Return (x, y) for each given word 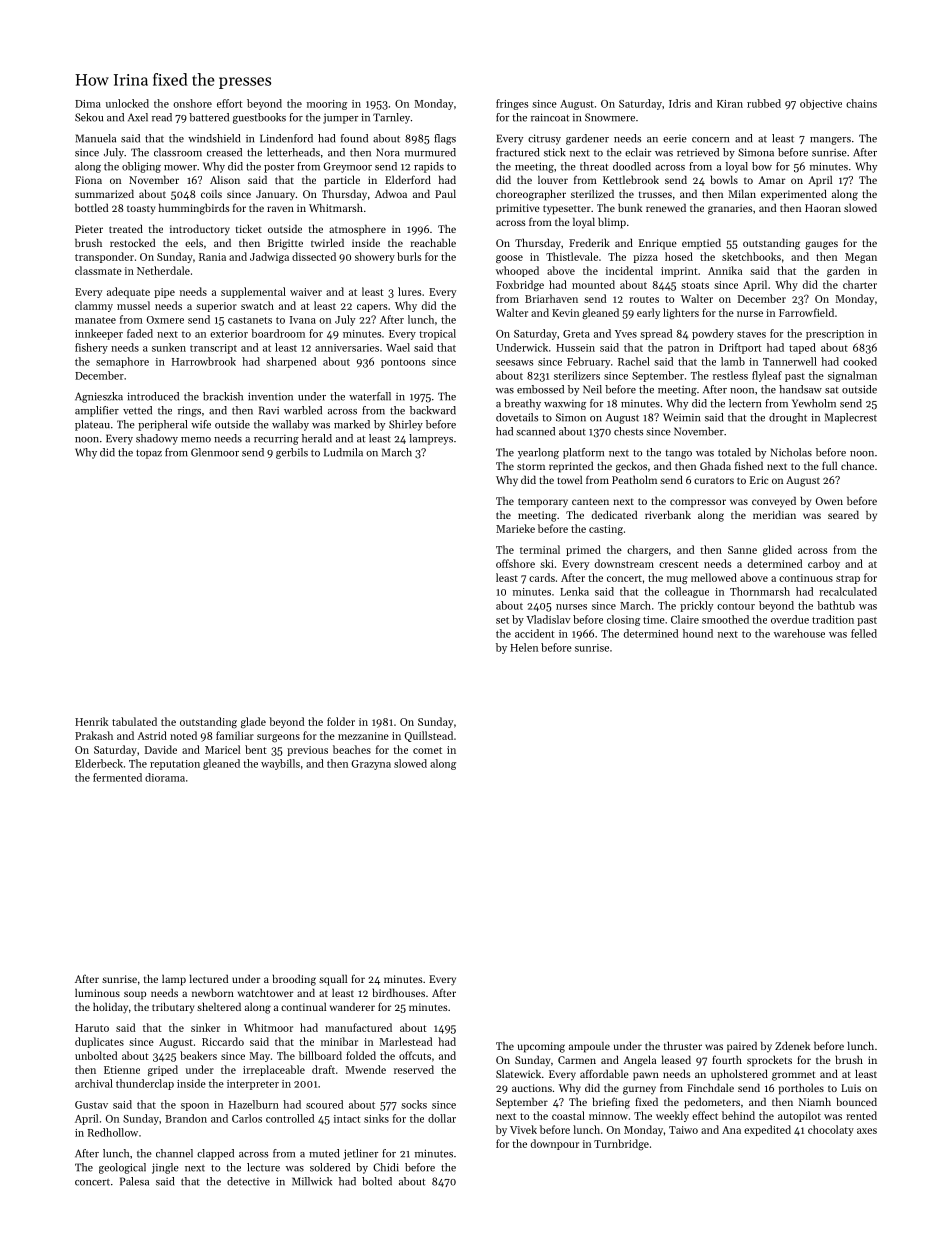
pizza (645, 258)
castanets (250, 320)
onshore (192, 103)
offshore (515, 563)
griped (163, 1071)
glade (253, 723)
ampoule (589, 1047)
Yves (626, 334)
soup (135, 995)
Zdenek (792, 1045)
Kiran (730, 104)
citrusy (544, 139)
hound (698, 633)
